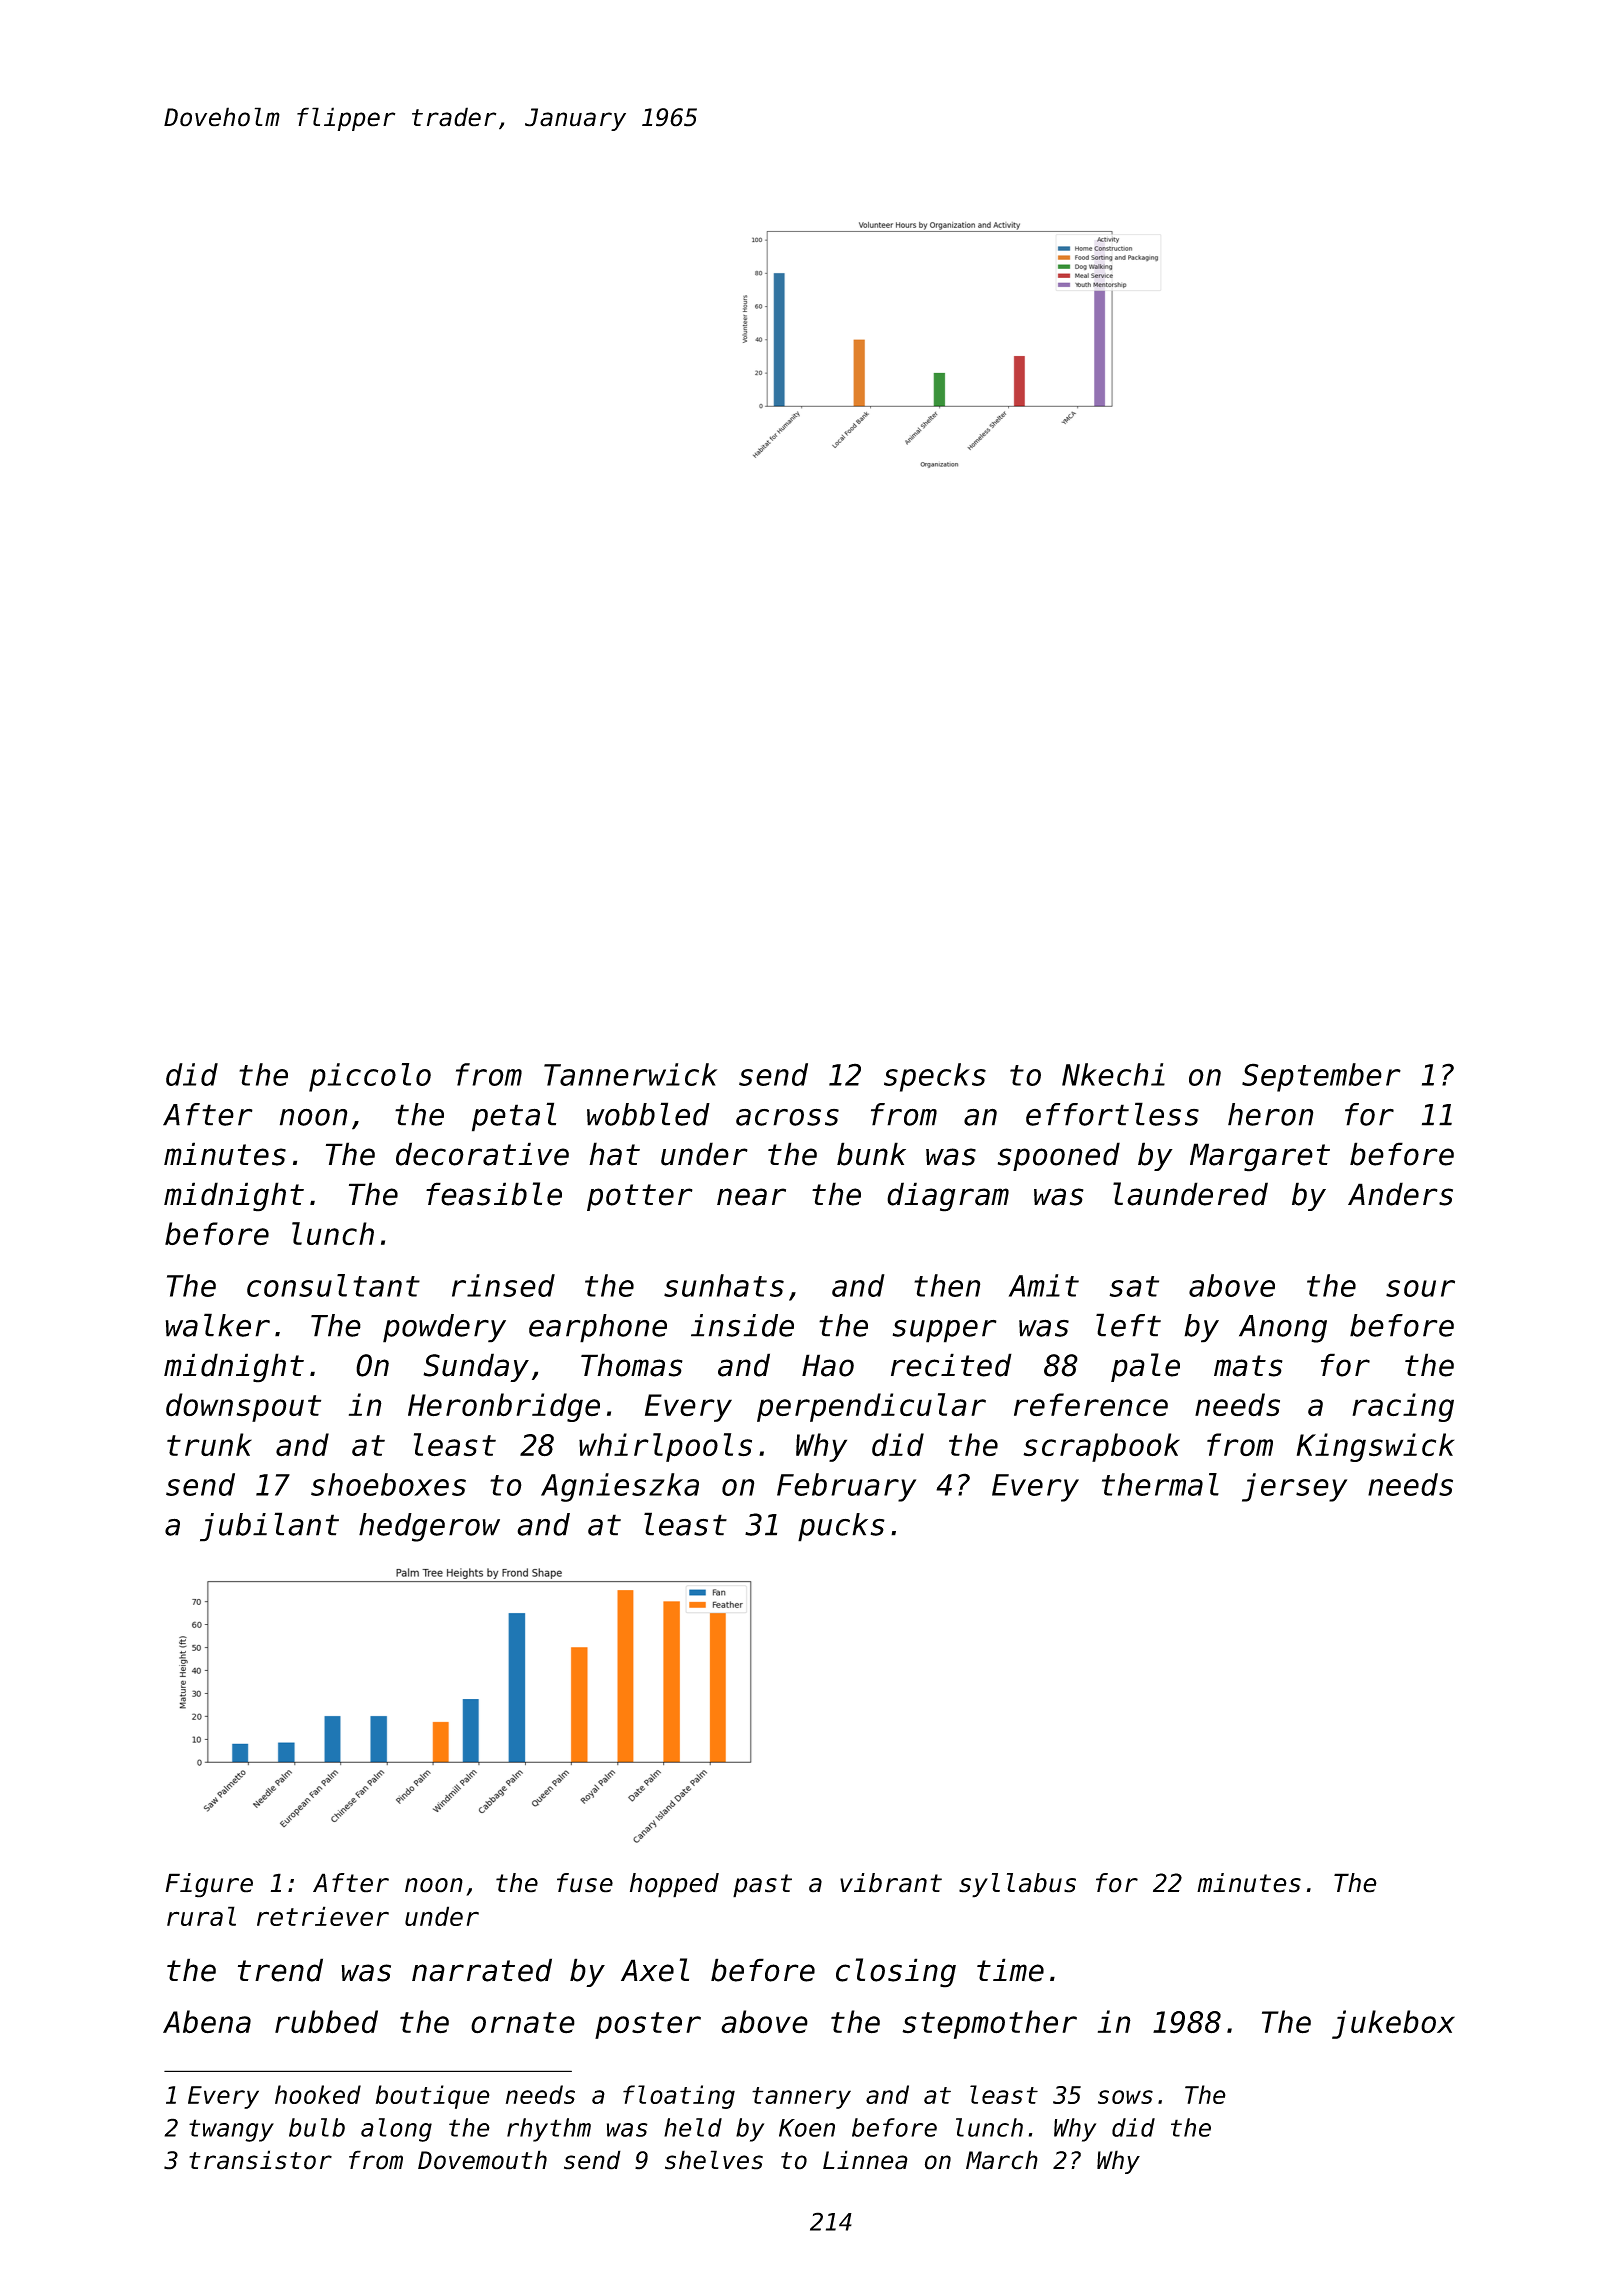  What do you see at coordinates (724, 1285) in the image?
I see `sunhats` at bounding box center [724, 1285].
